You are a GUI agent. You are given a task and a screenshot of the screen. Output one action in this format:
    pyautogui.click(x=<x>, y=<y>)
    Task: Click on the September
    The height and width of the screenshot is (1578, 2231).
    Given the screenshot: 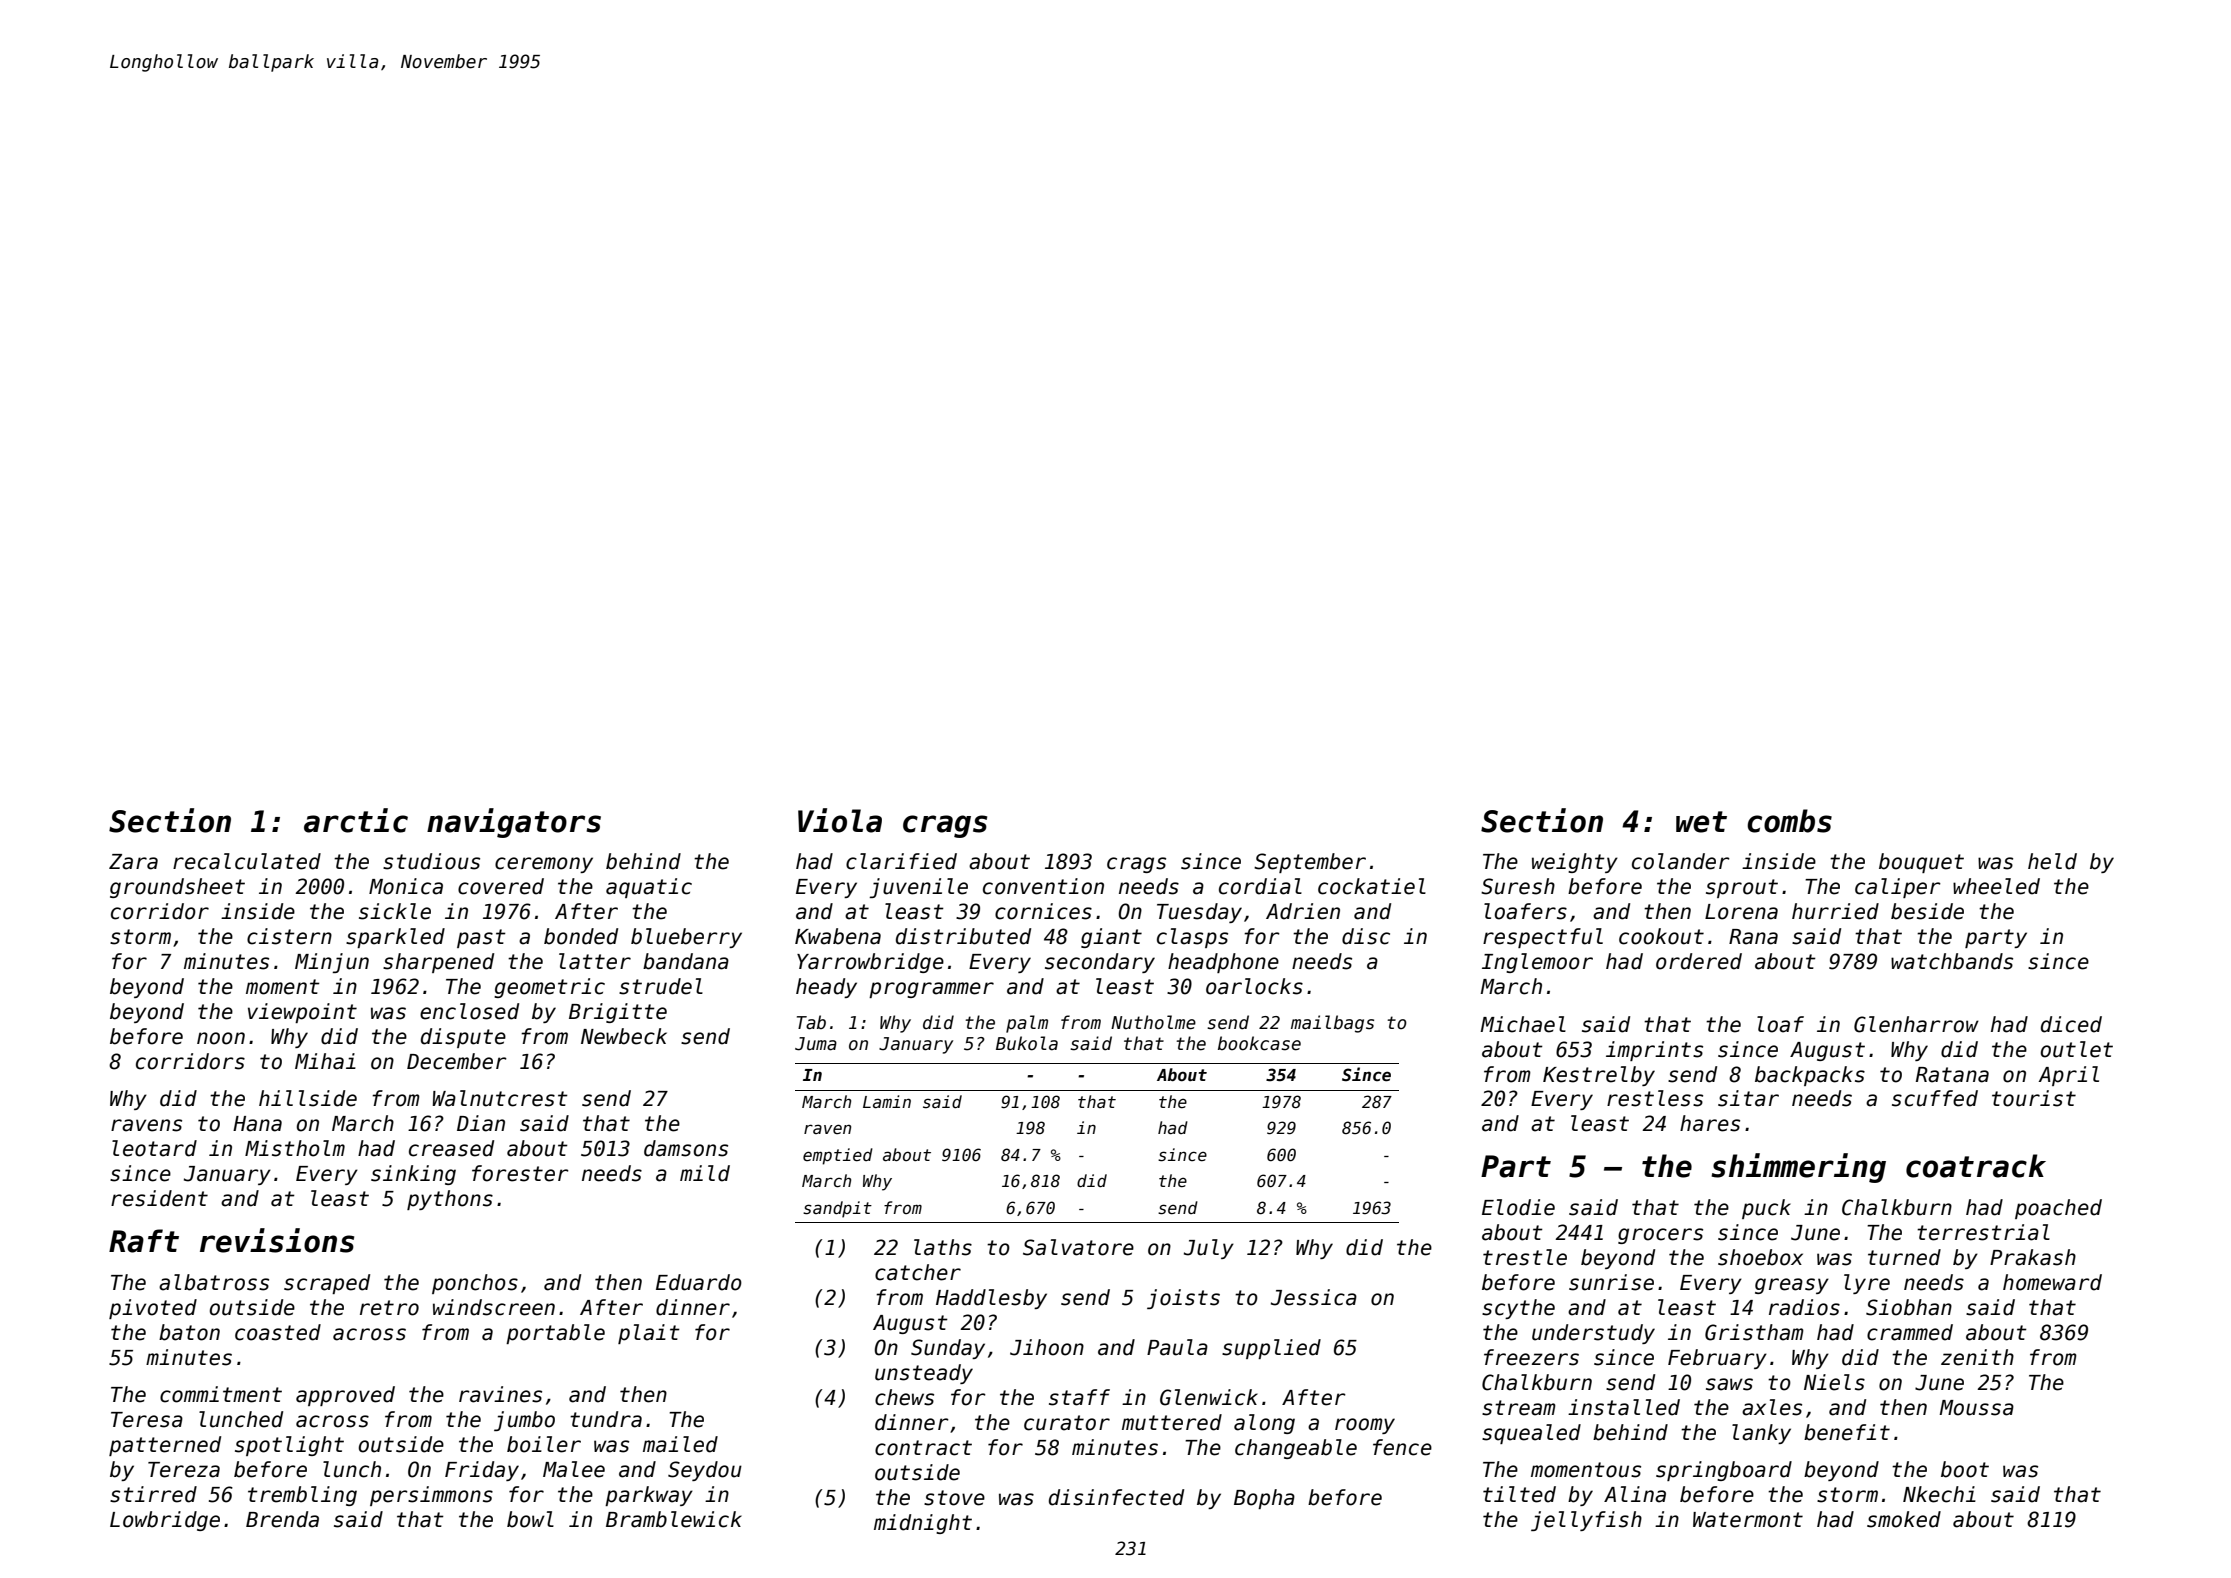 What is the action you would take?
    pyautogui.click(x=1310, y=863)
